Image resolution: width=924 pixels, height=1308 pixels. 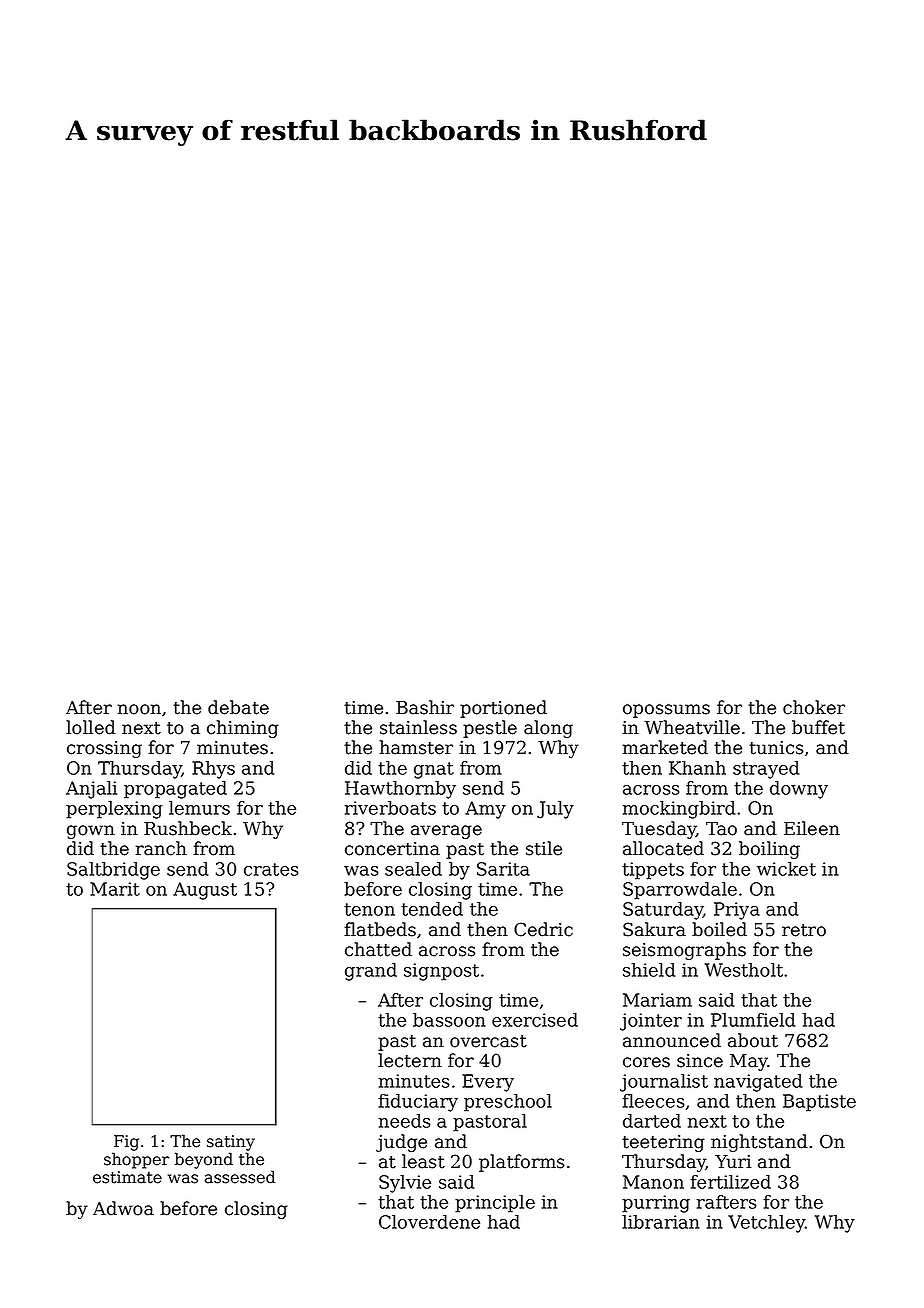 I want to click on purring, so click(x=656, y=1204).
